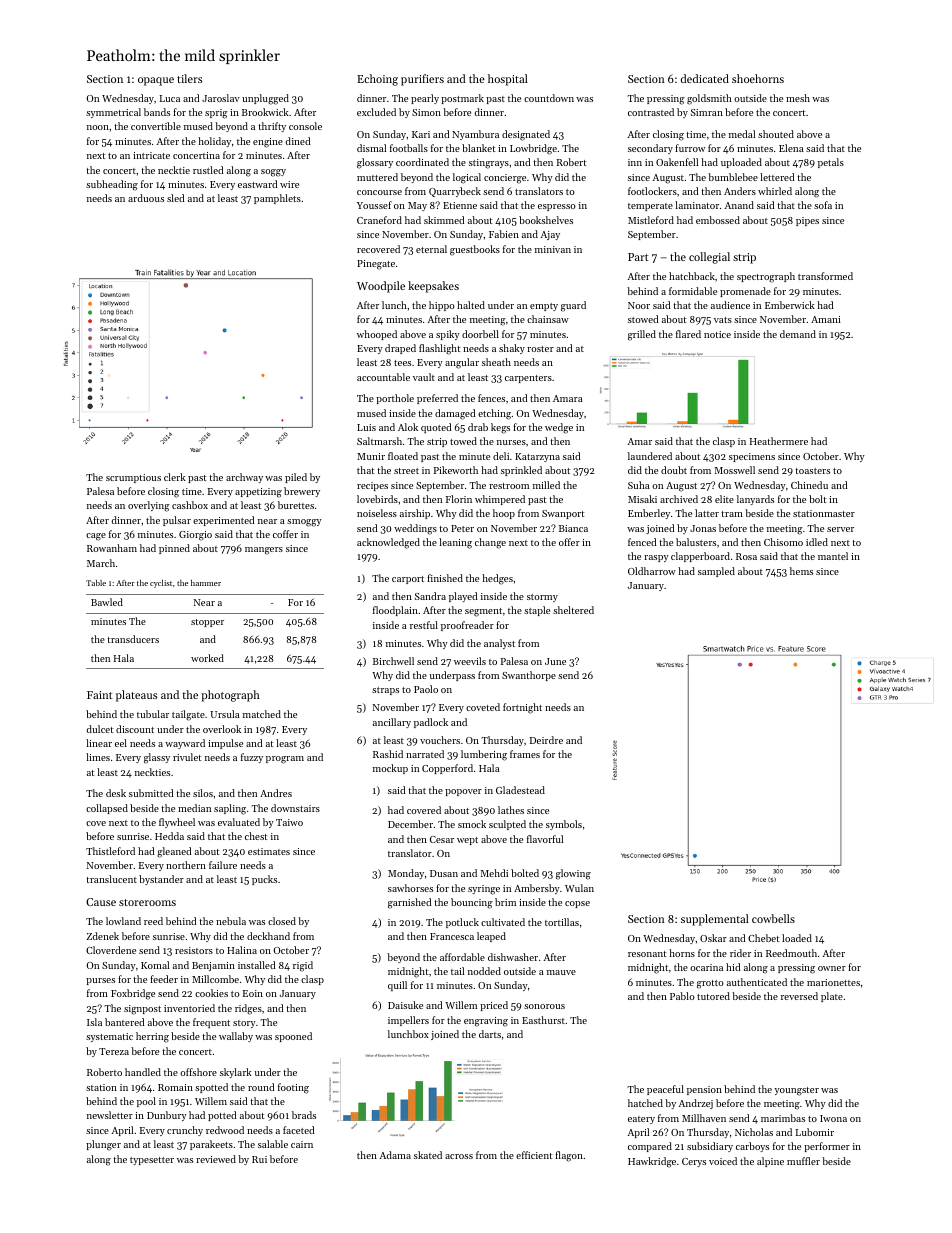  What do you see at coordinates (801, 571) in the image?
I see `hems` at bounding box center [801, 571].
